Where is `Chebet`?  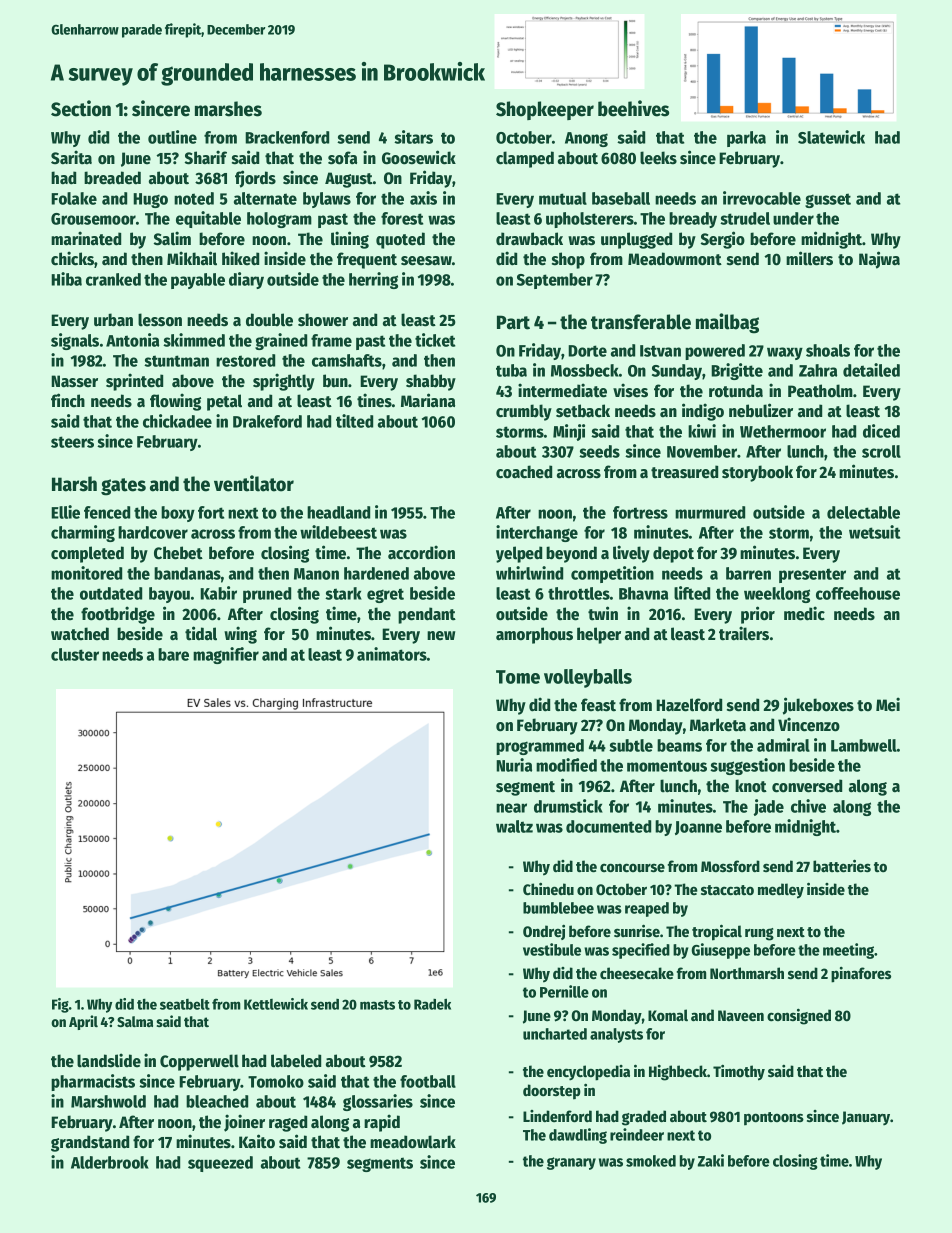
Chebet is located at coordinates (178, 553).
